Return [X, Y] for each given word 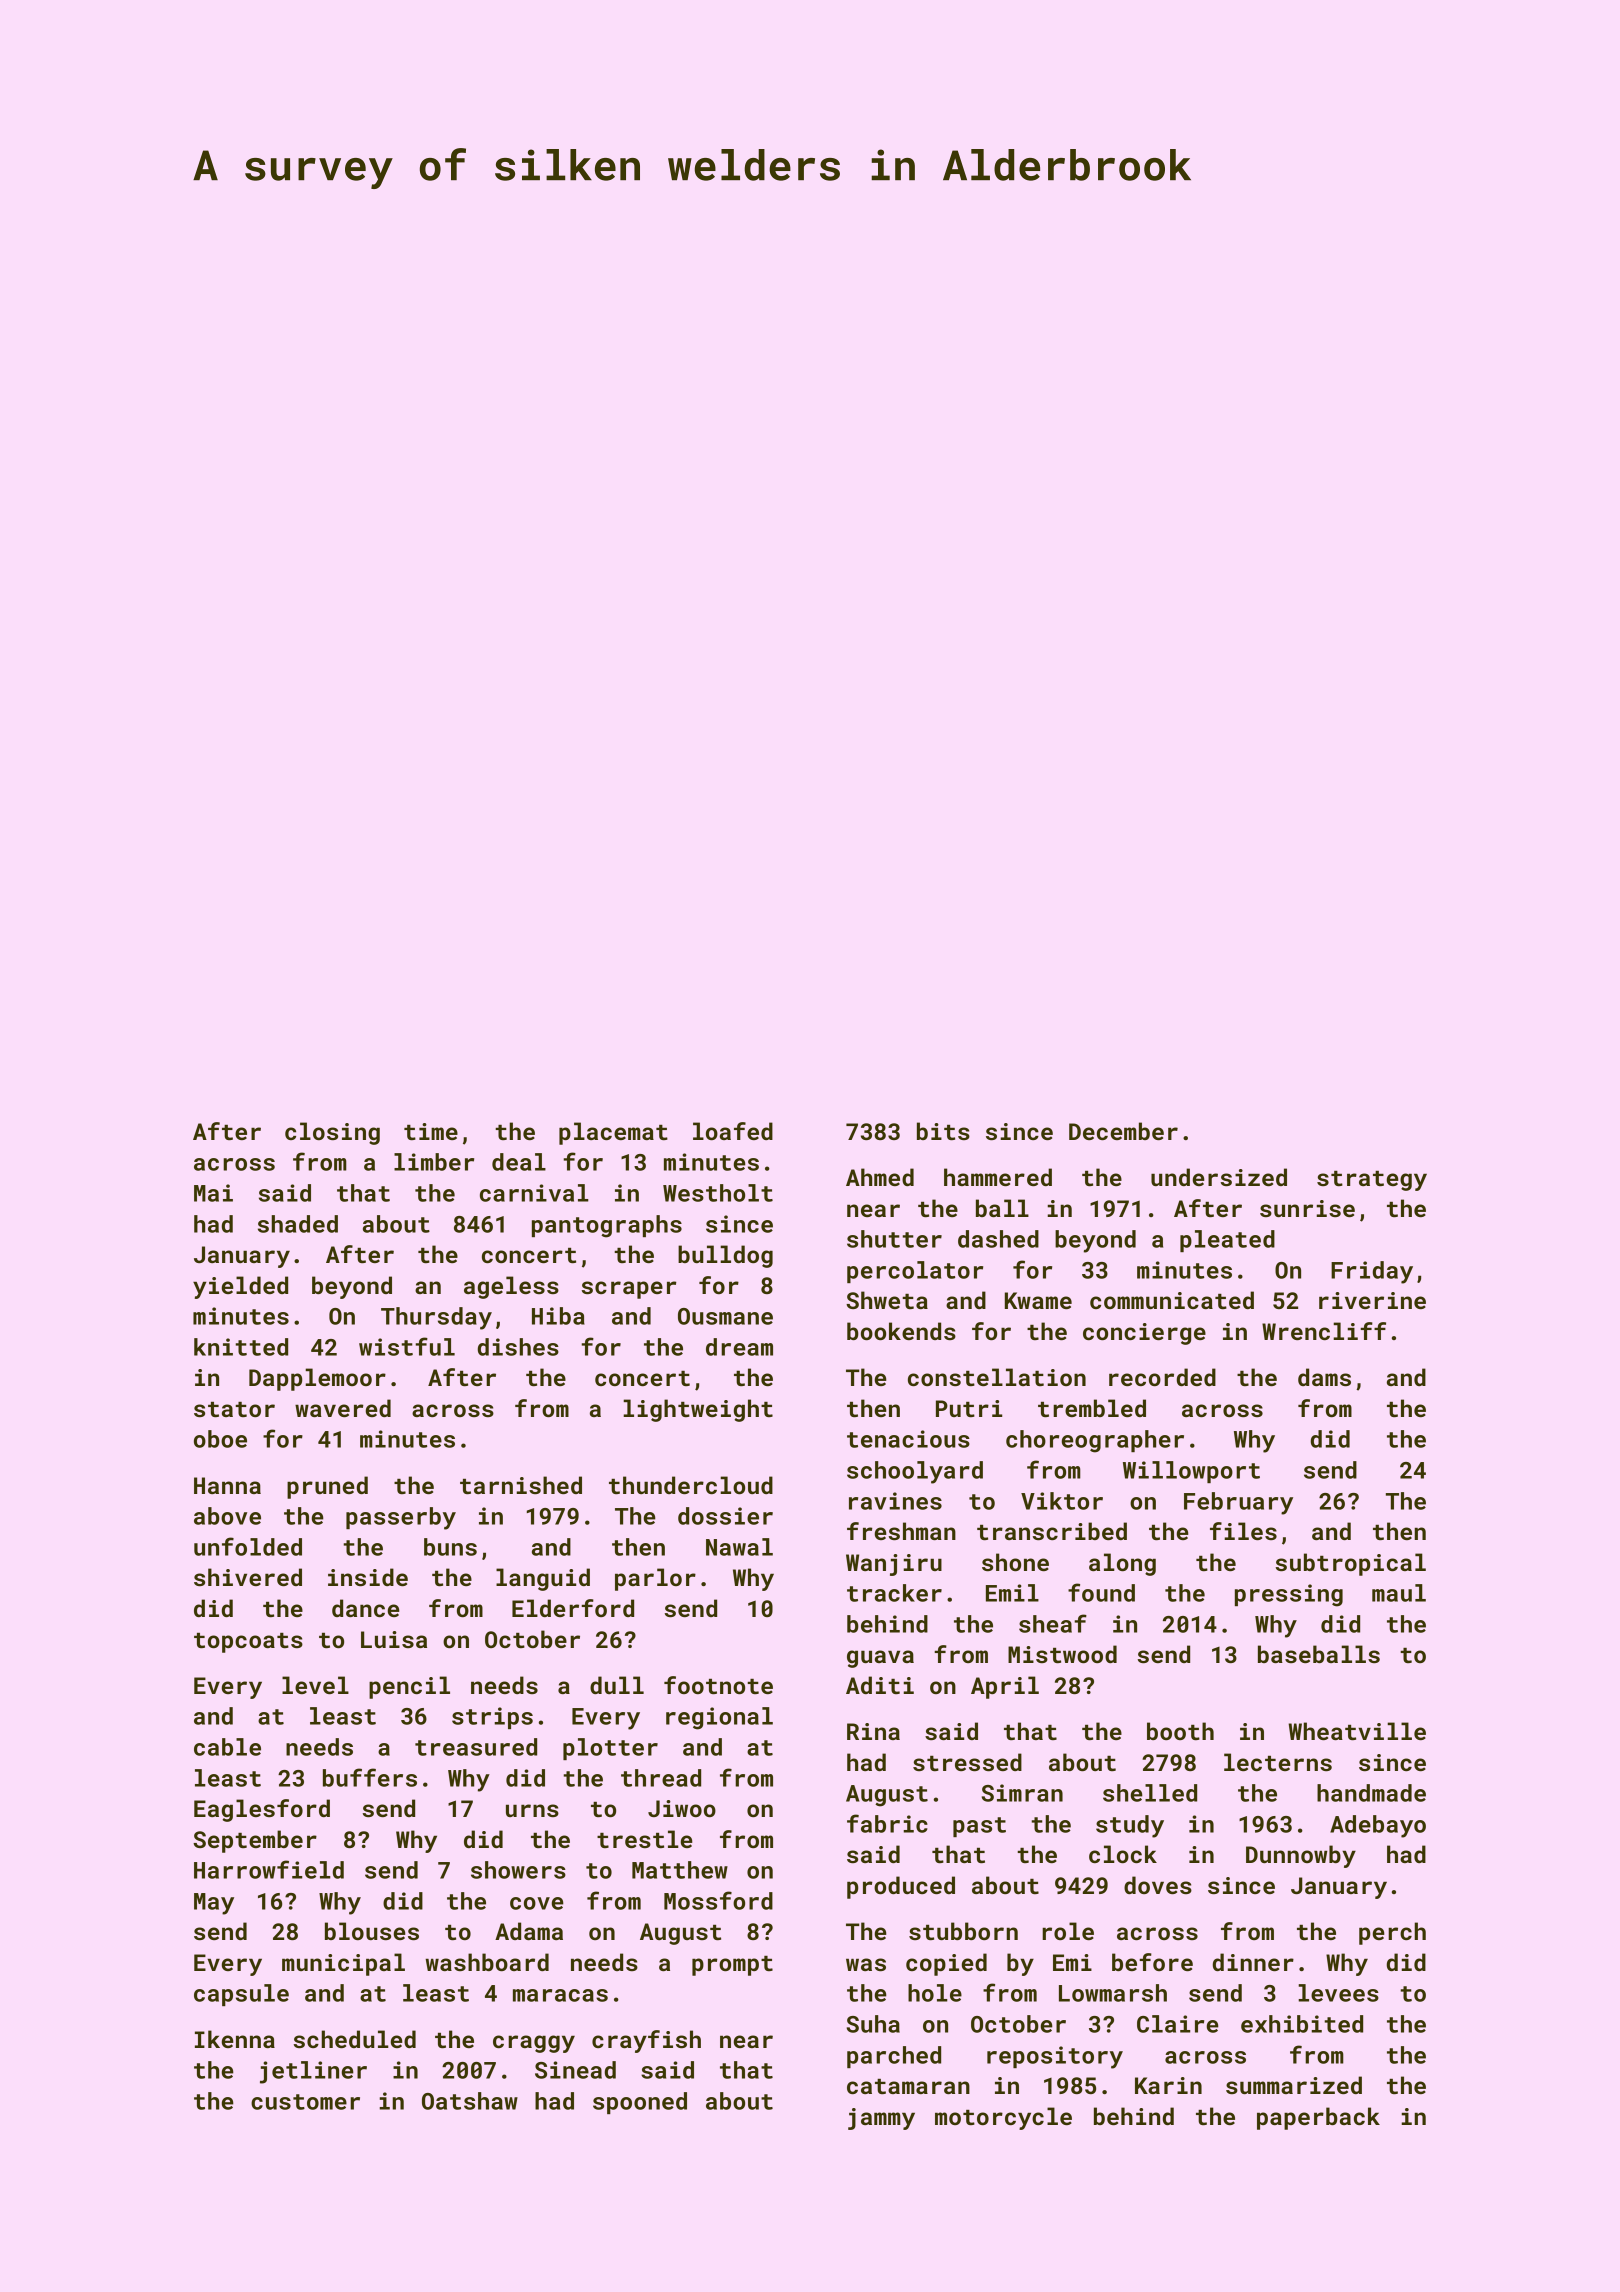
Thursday [436, 1318]
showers [518, 1870]
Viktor [1062, 1501]
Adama [529, 1931]
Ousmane [725, 1316]
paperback [1318, 2118]
